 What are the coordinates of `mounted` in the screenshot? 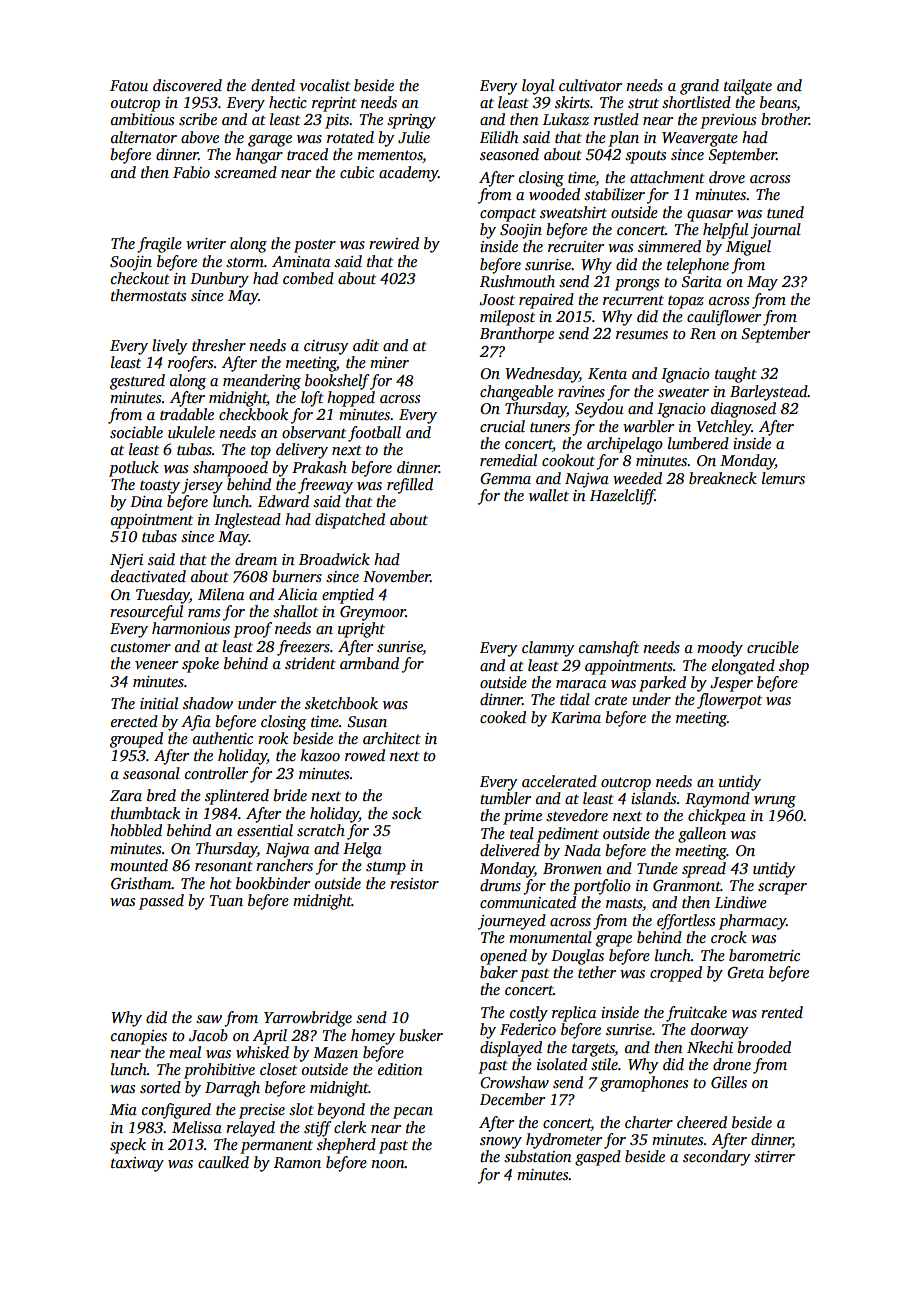 It's located at (139, 865).
